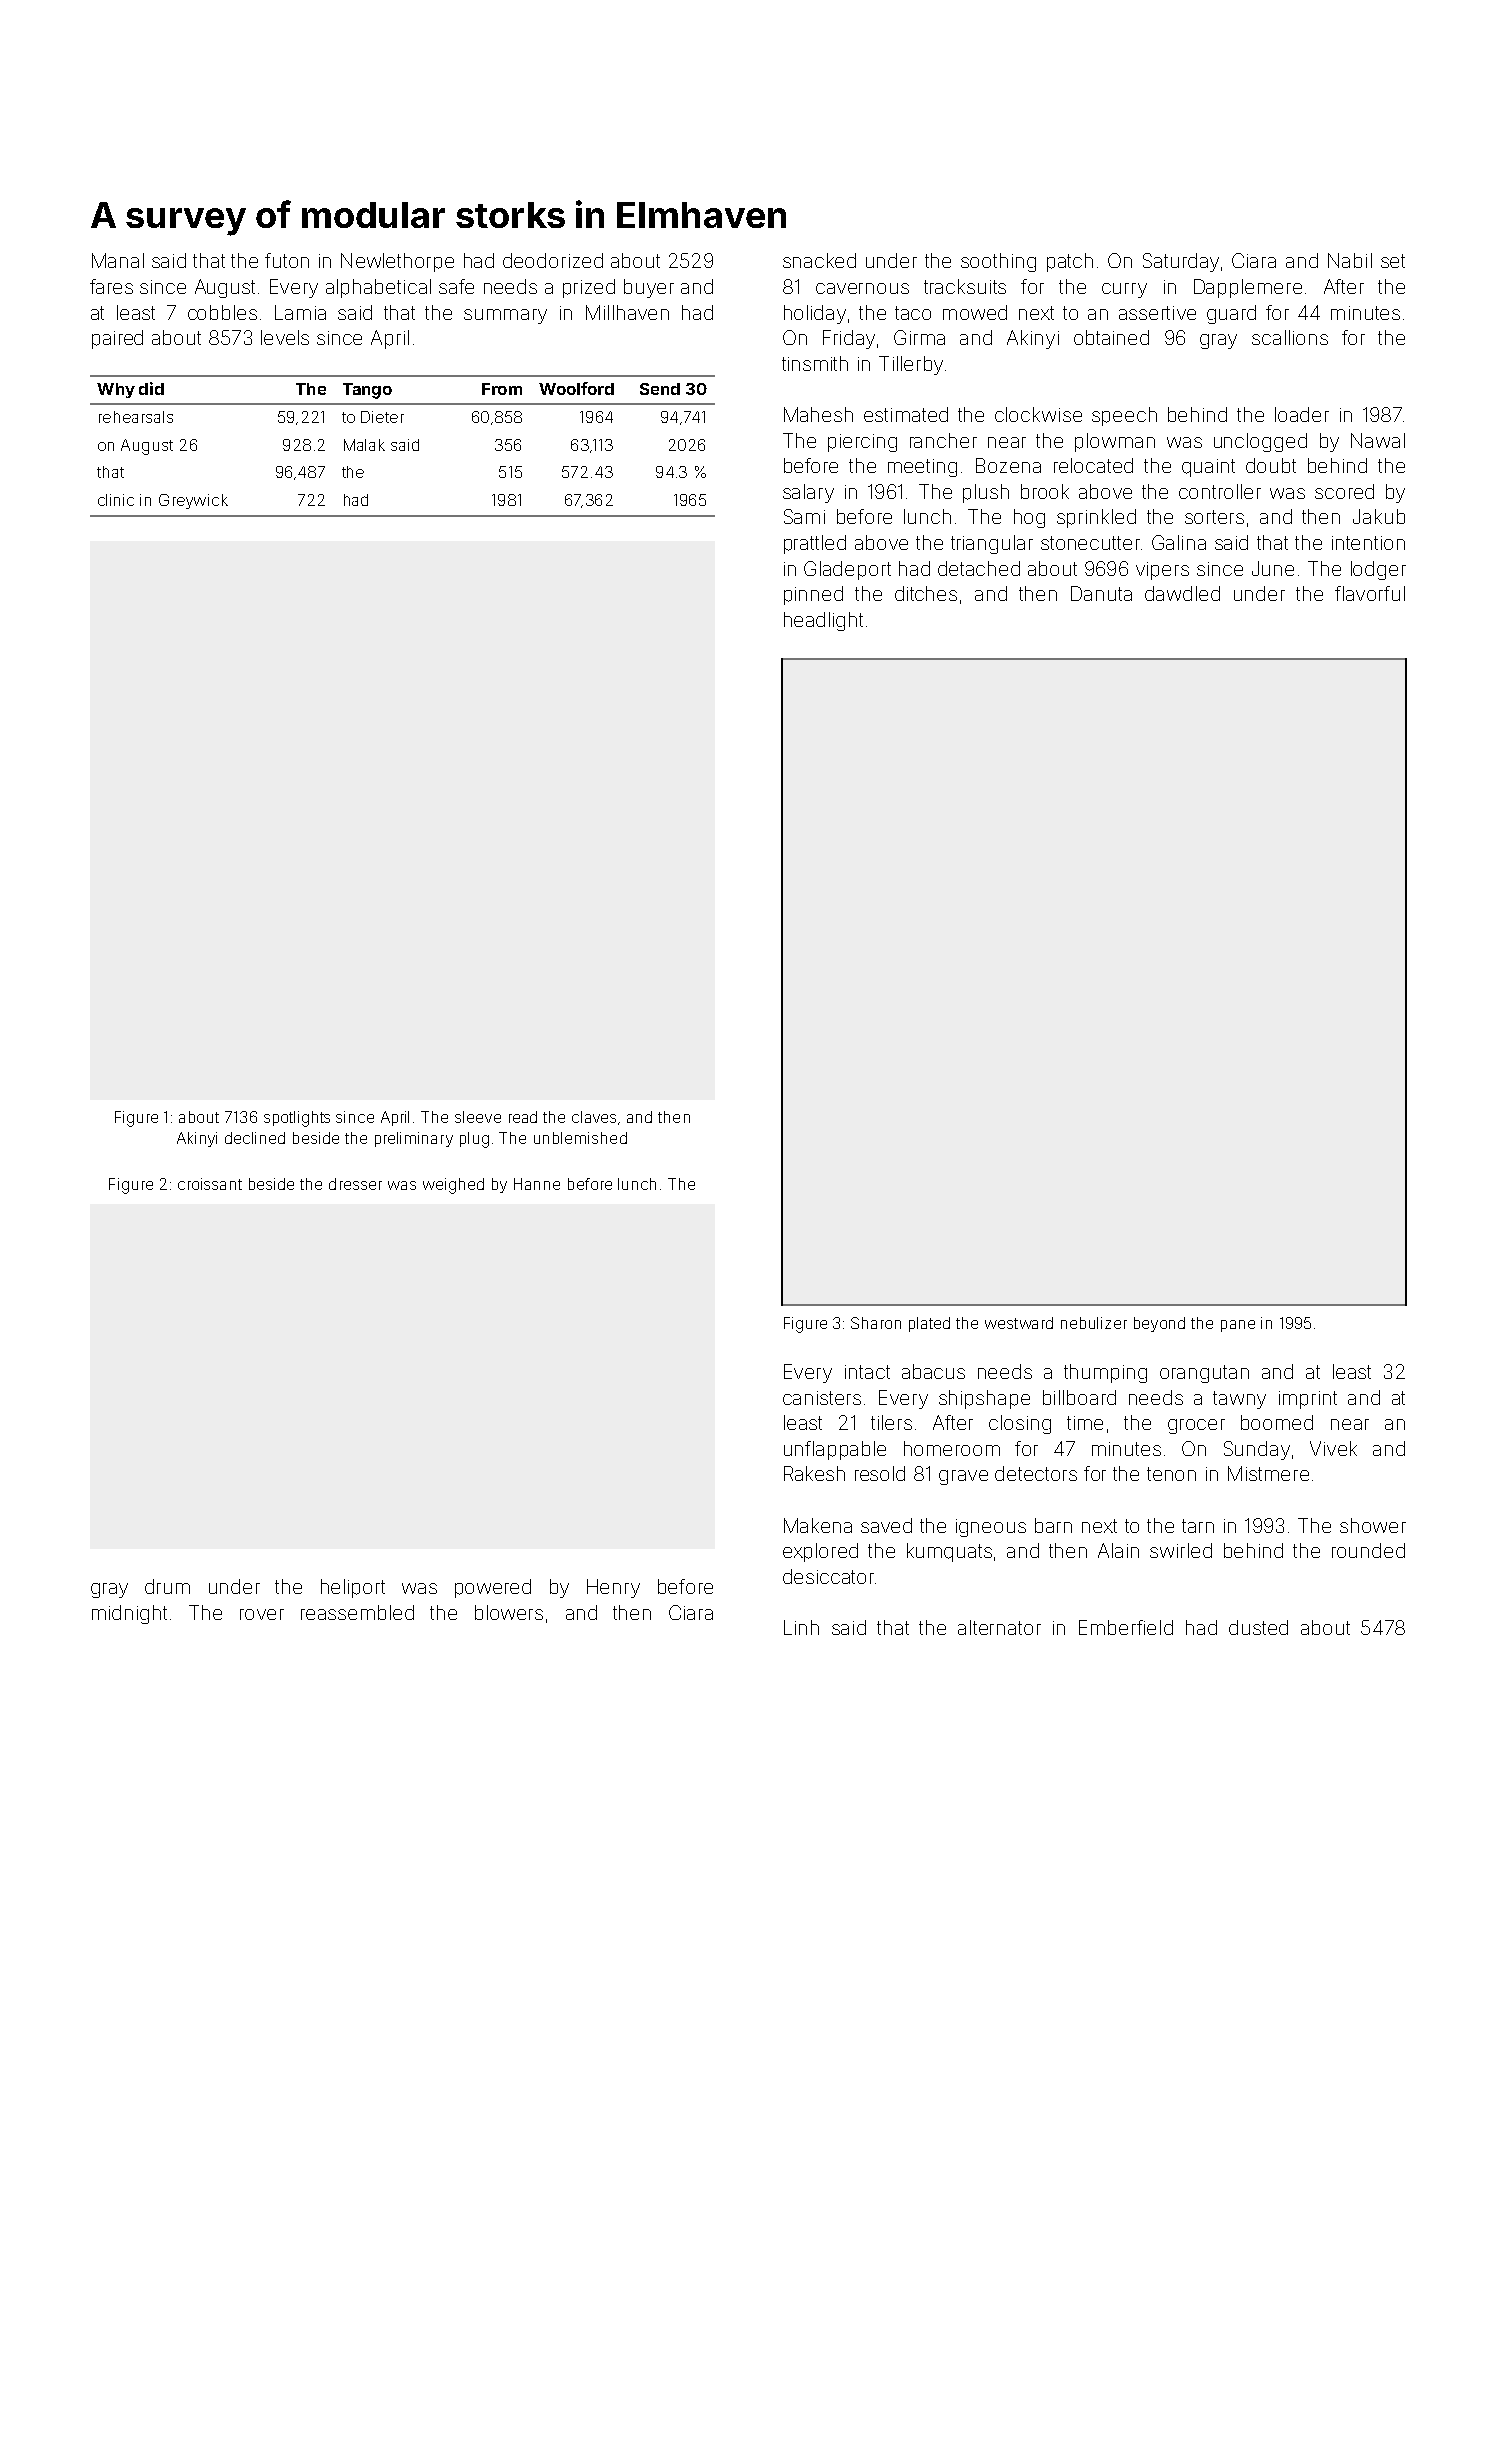 The width and height of the page is (1496, 2464). What do you see at coordinates (1126, 1627) in the page?
I see `Emberfield` at bounding box center [1126, 1627].
